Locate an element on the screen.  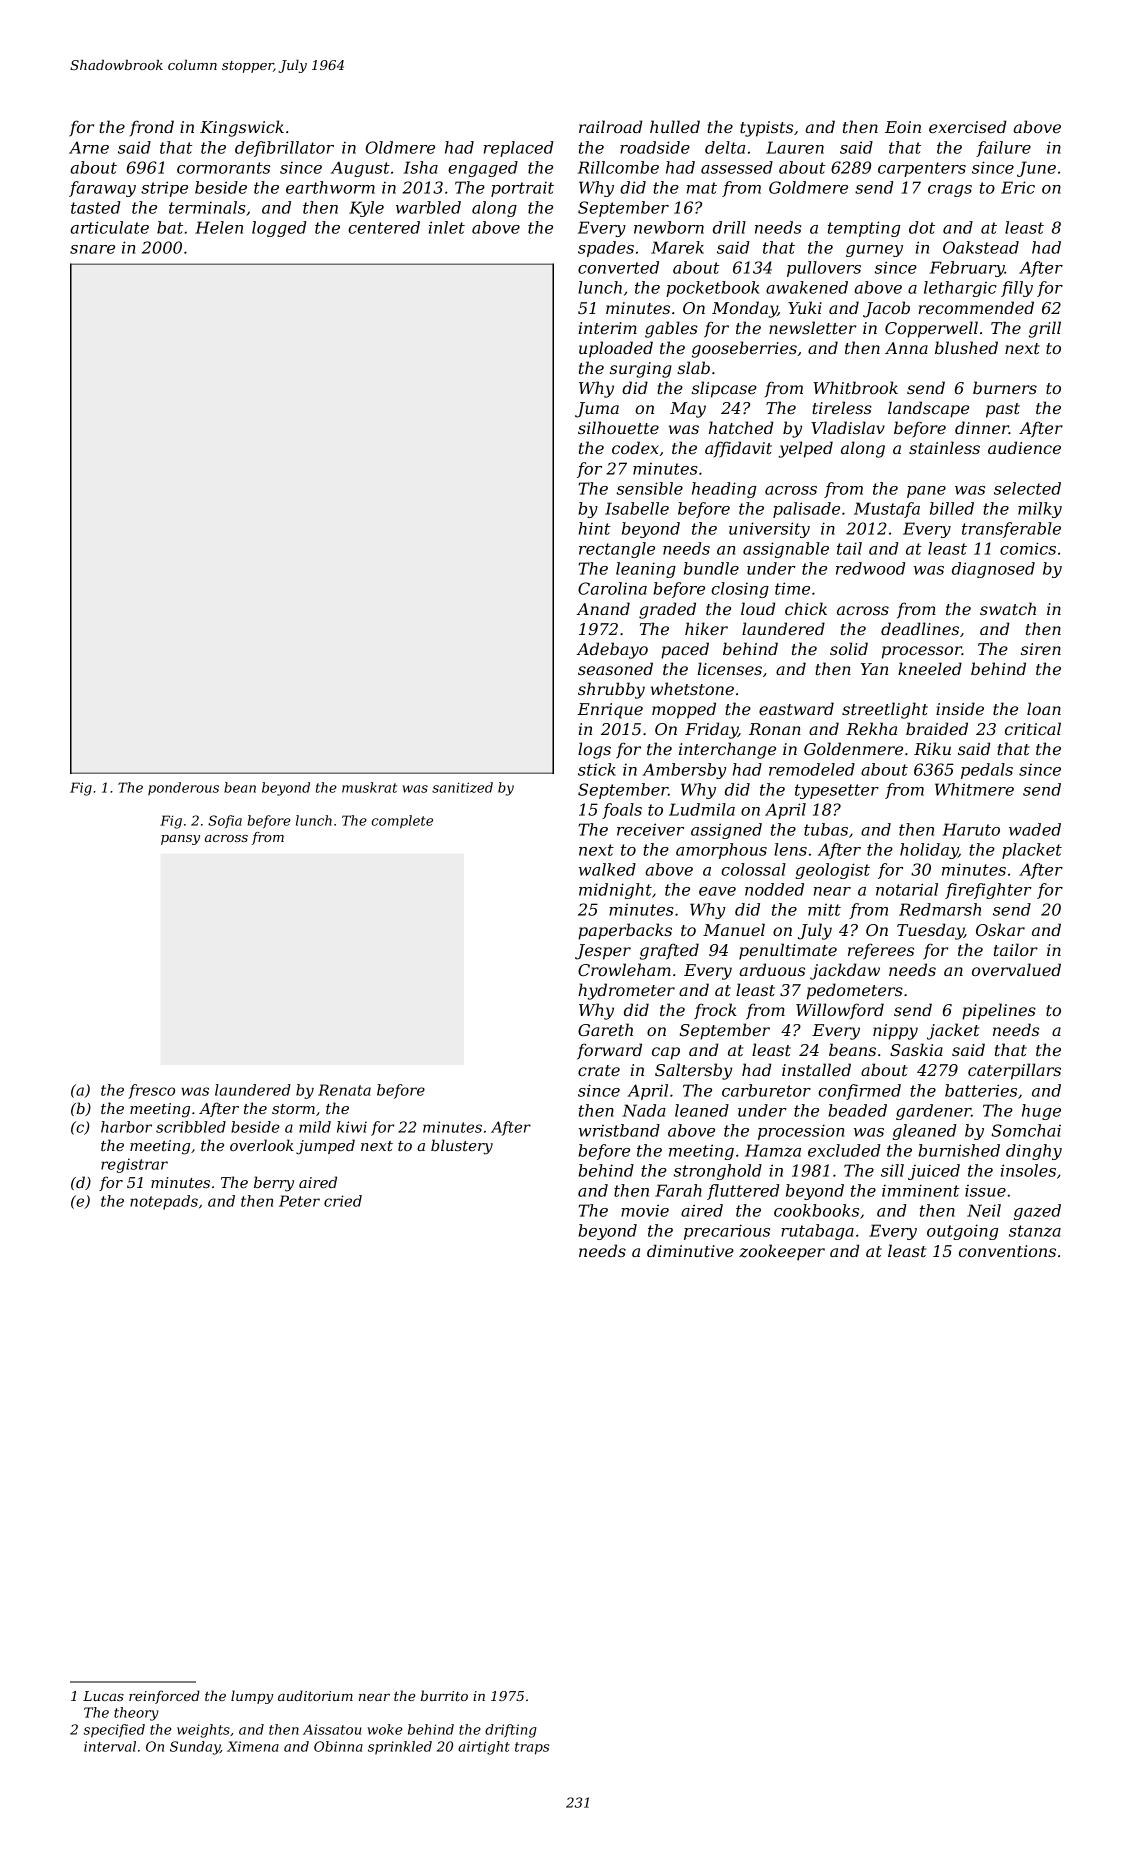
logged is located at coordinates (279, 229).
